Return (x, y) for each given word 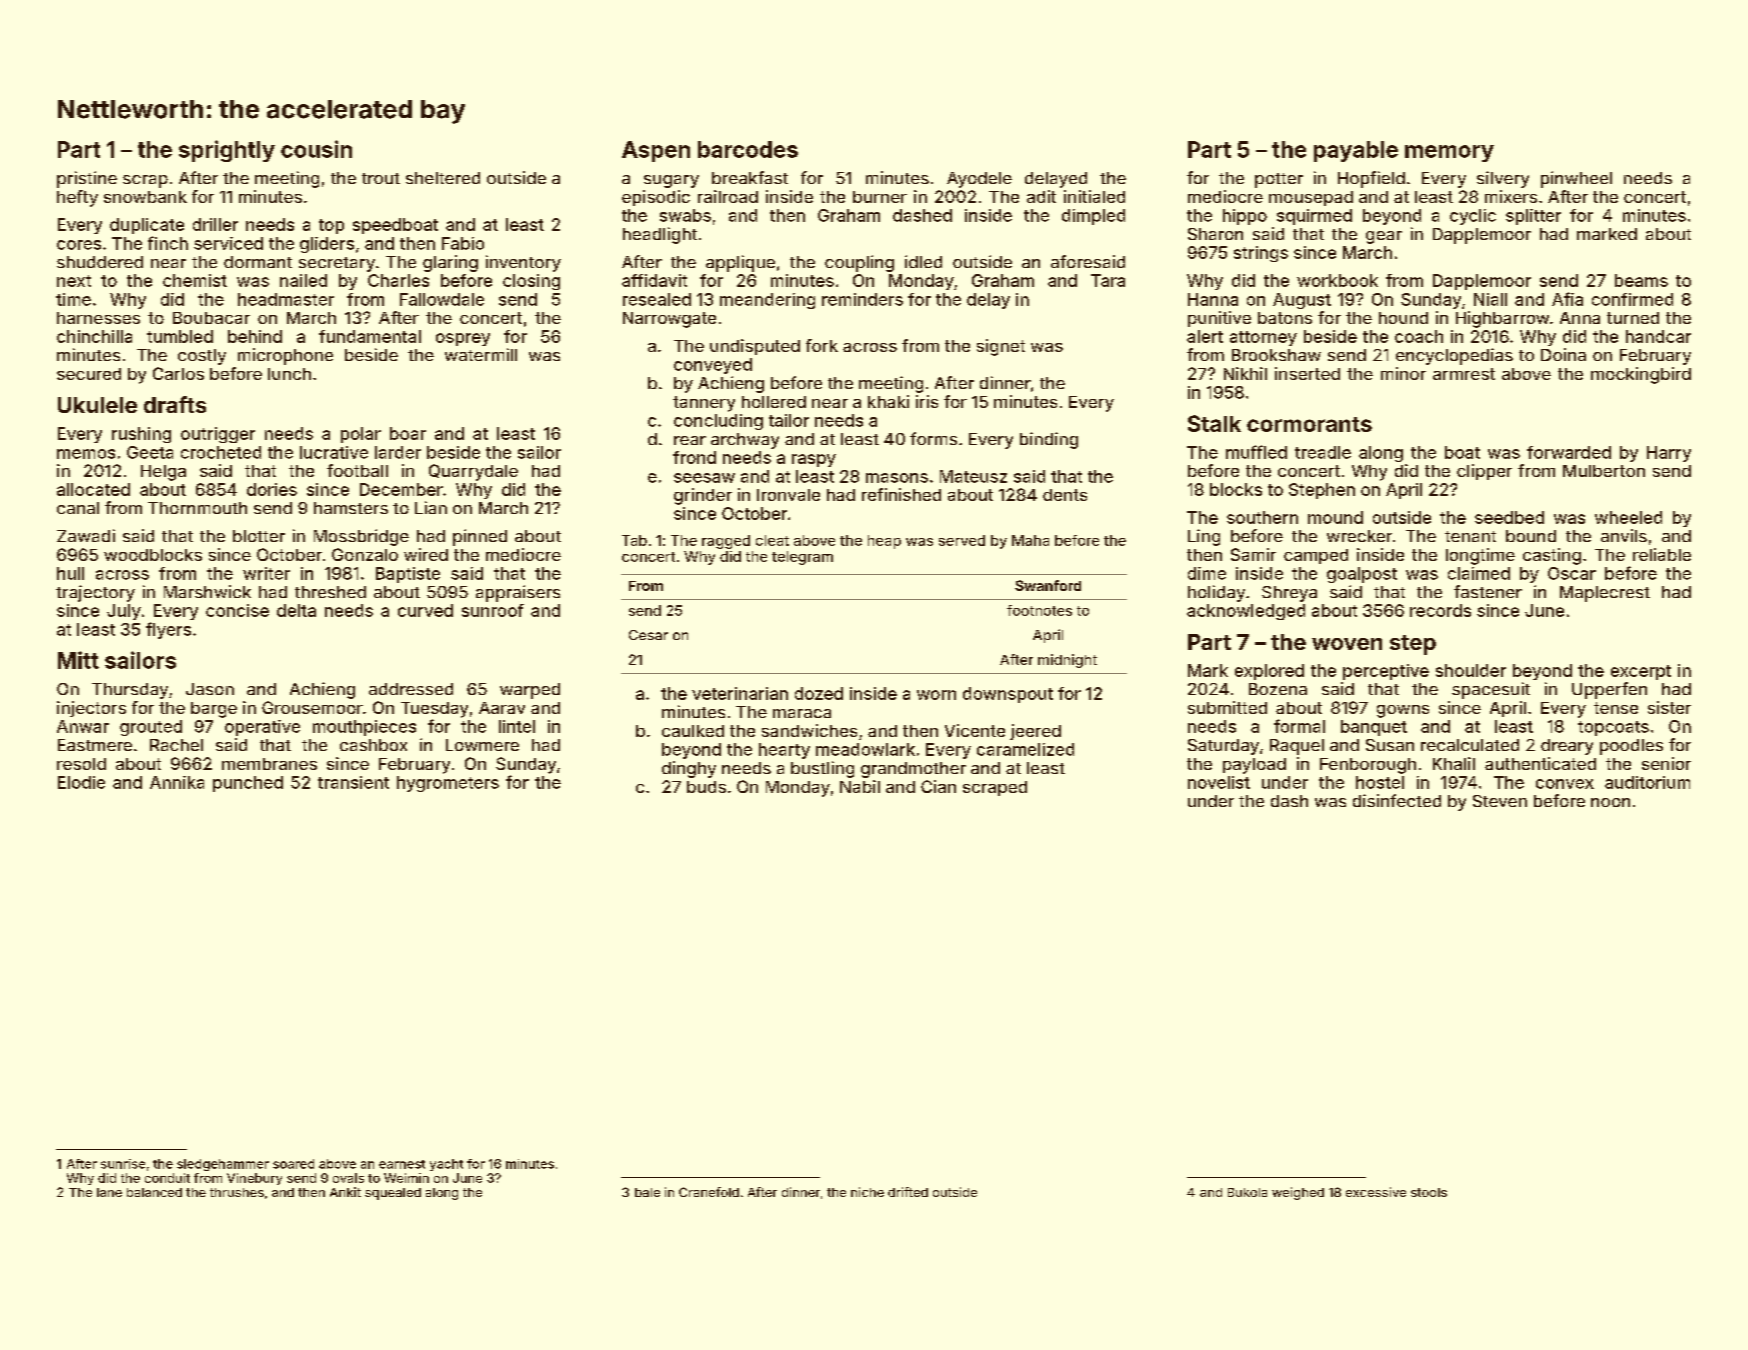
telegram (802, 558)
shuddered (100, 262)
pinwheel (1576, 179)
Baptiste (408, 575)
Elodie (81, 782)
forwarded (1569, 452)
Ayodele (979, 180)
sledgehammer (223, 1165)
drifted (908, 1192)
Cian (938, 786)
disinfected (1397, 800)
